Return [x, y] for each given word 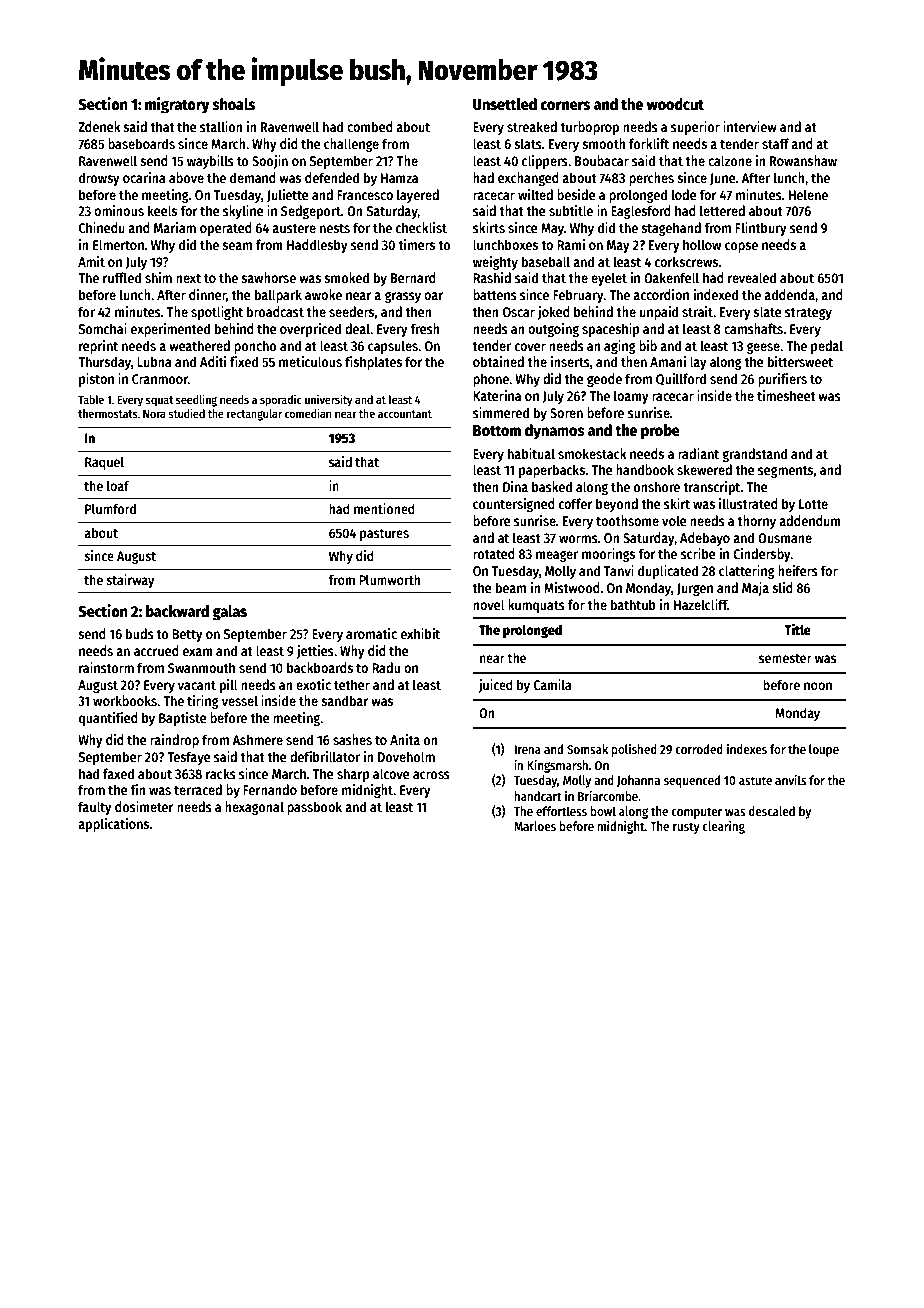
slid [782, 587]
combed [370, 126]
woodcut [675, 104]
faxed [118, 773]
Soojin [270, 162]
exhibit [420, 633]
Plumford [110, 508]
